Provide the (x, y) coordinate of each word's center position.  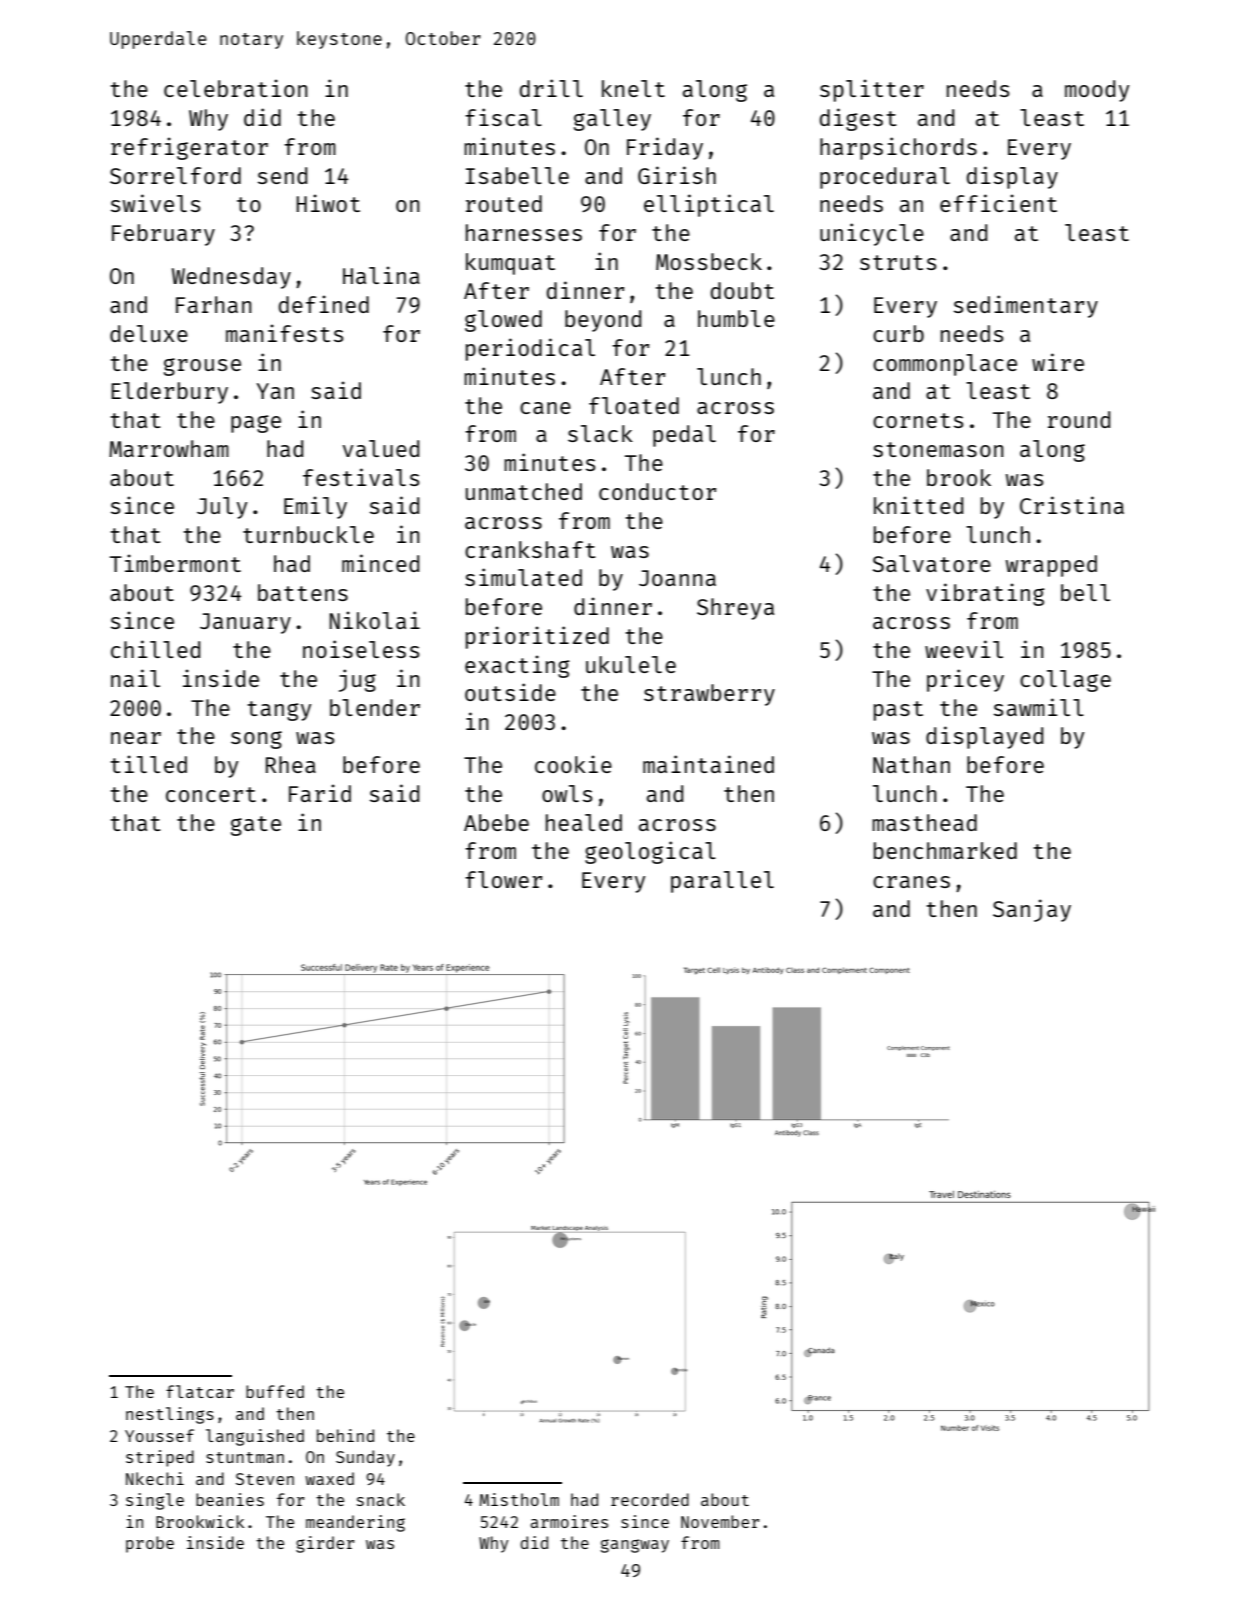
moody (1097, 91)
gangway (634, 1546)
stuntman (245, 1457)
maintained (708, 764)
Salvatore (932, 563)
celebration (236, 88)
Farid (320, 793)
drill (551, 88)
